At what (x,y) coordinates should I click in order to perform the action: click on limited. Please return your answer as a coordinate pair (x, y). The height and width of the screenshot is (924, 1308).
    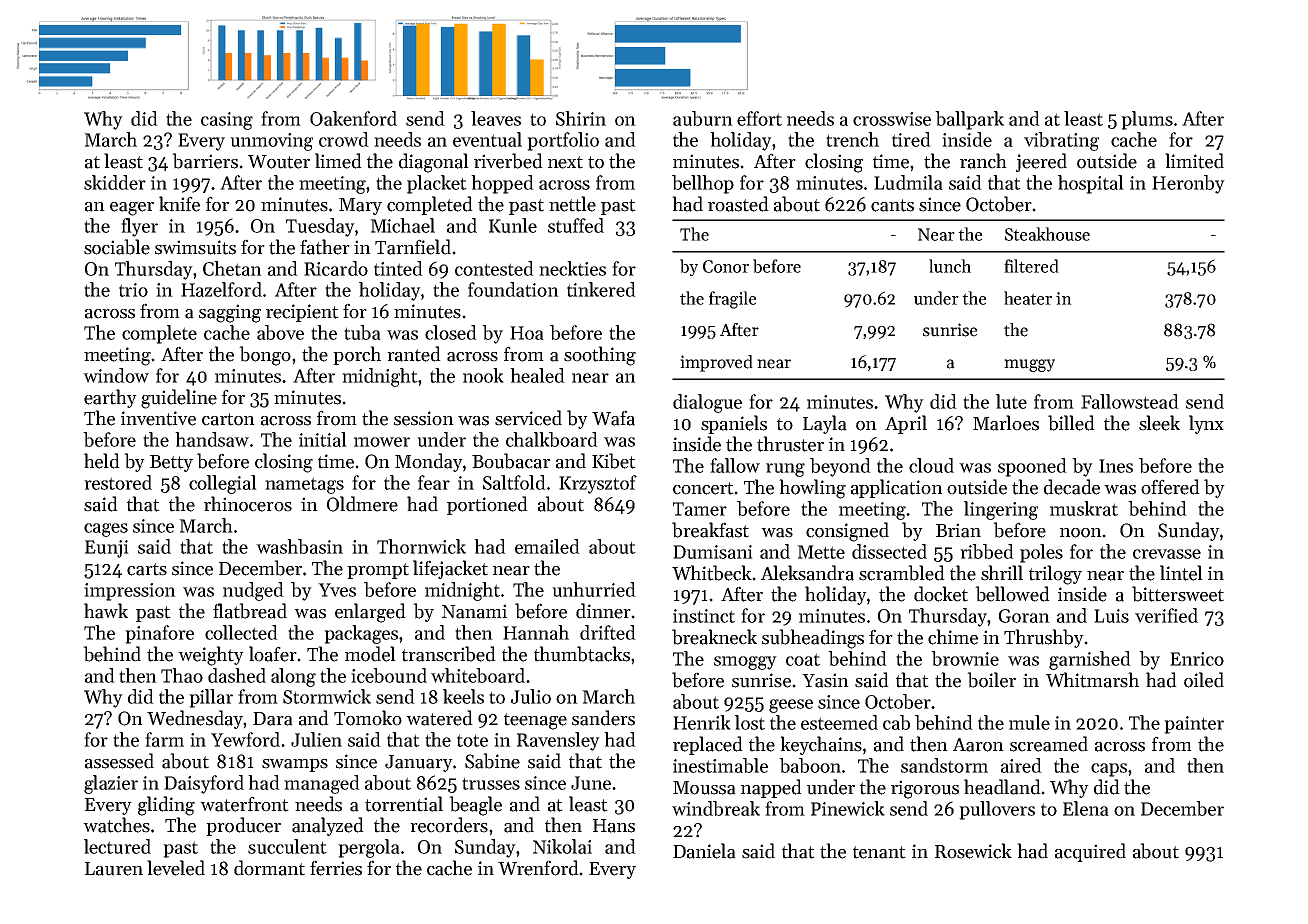
    Looking at the image, I should click on (1194, 161).
